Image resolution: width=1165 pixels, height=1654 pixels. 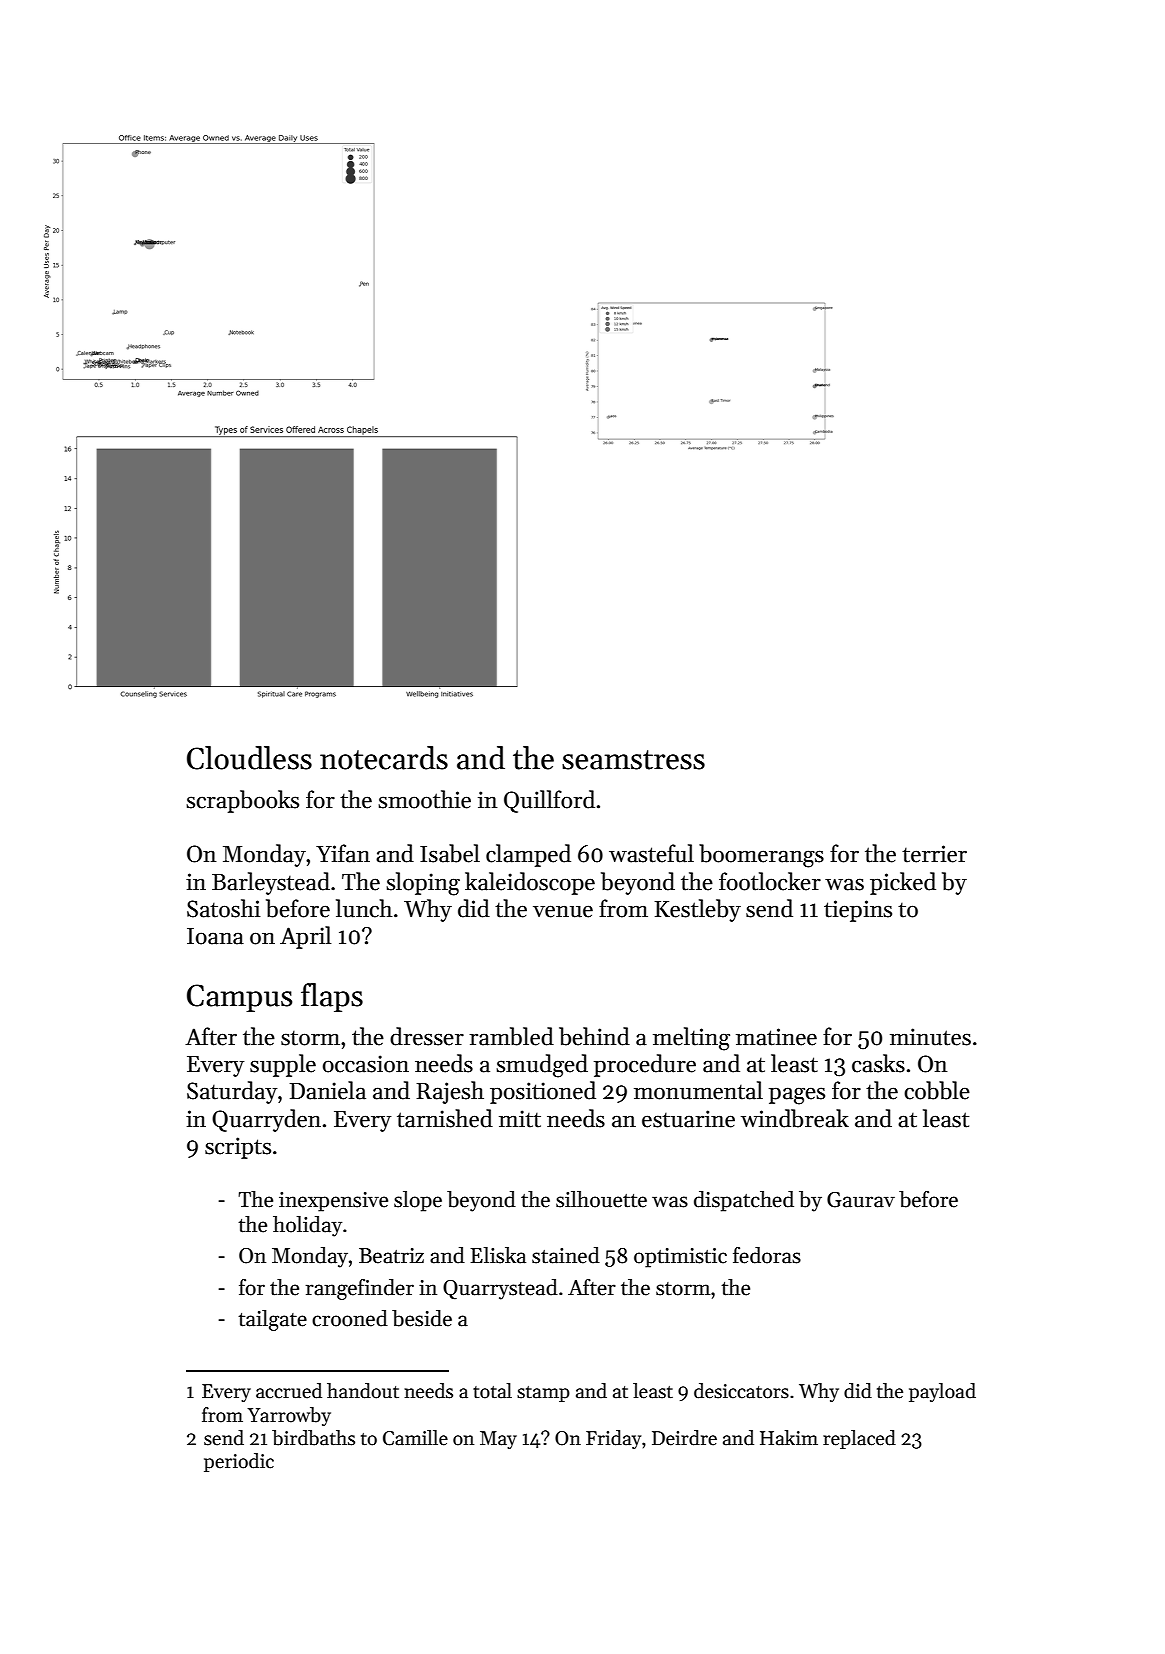 I want to click on seamstress, so click(x=633, y=760).
